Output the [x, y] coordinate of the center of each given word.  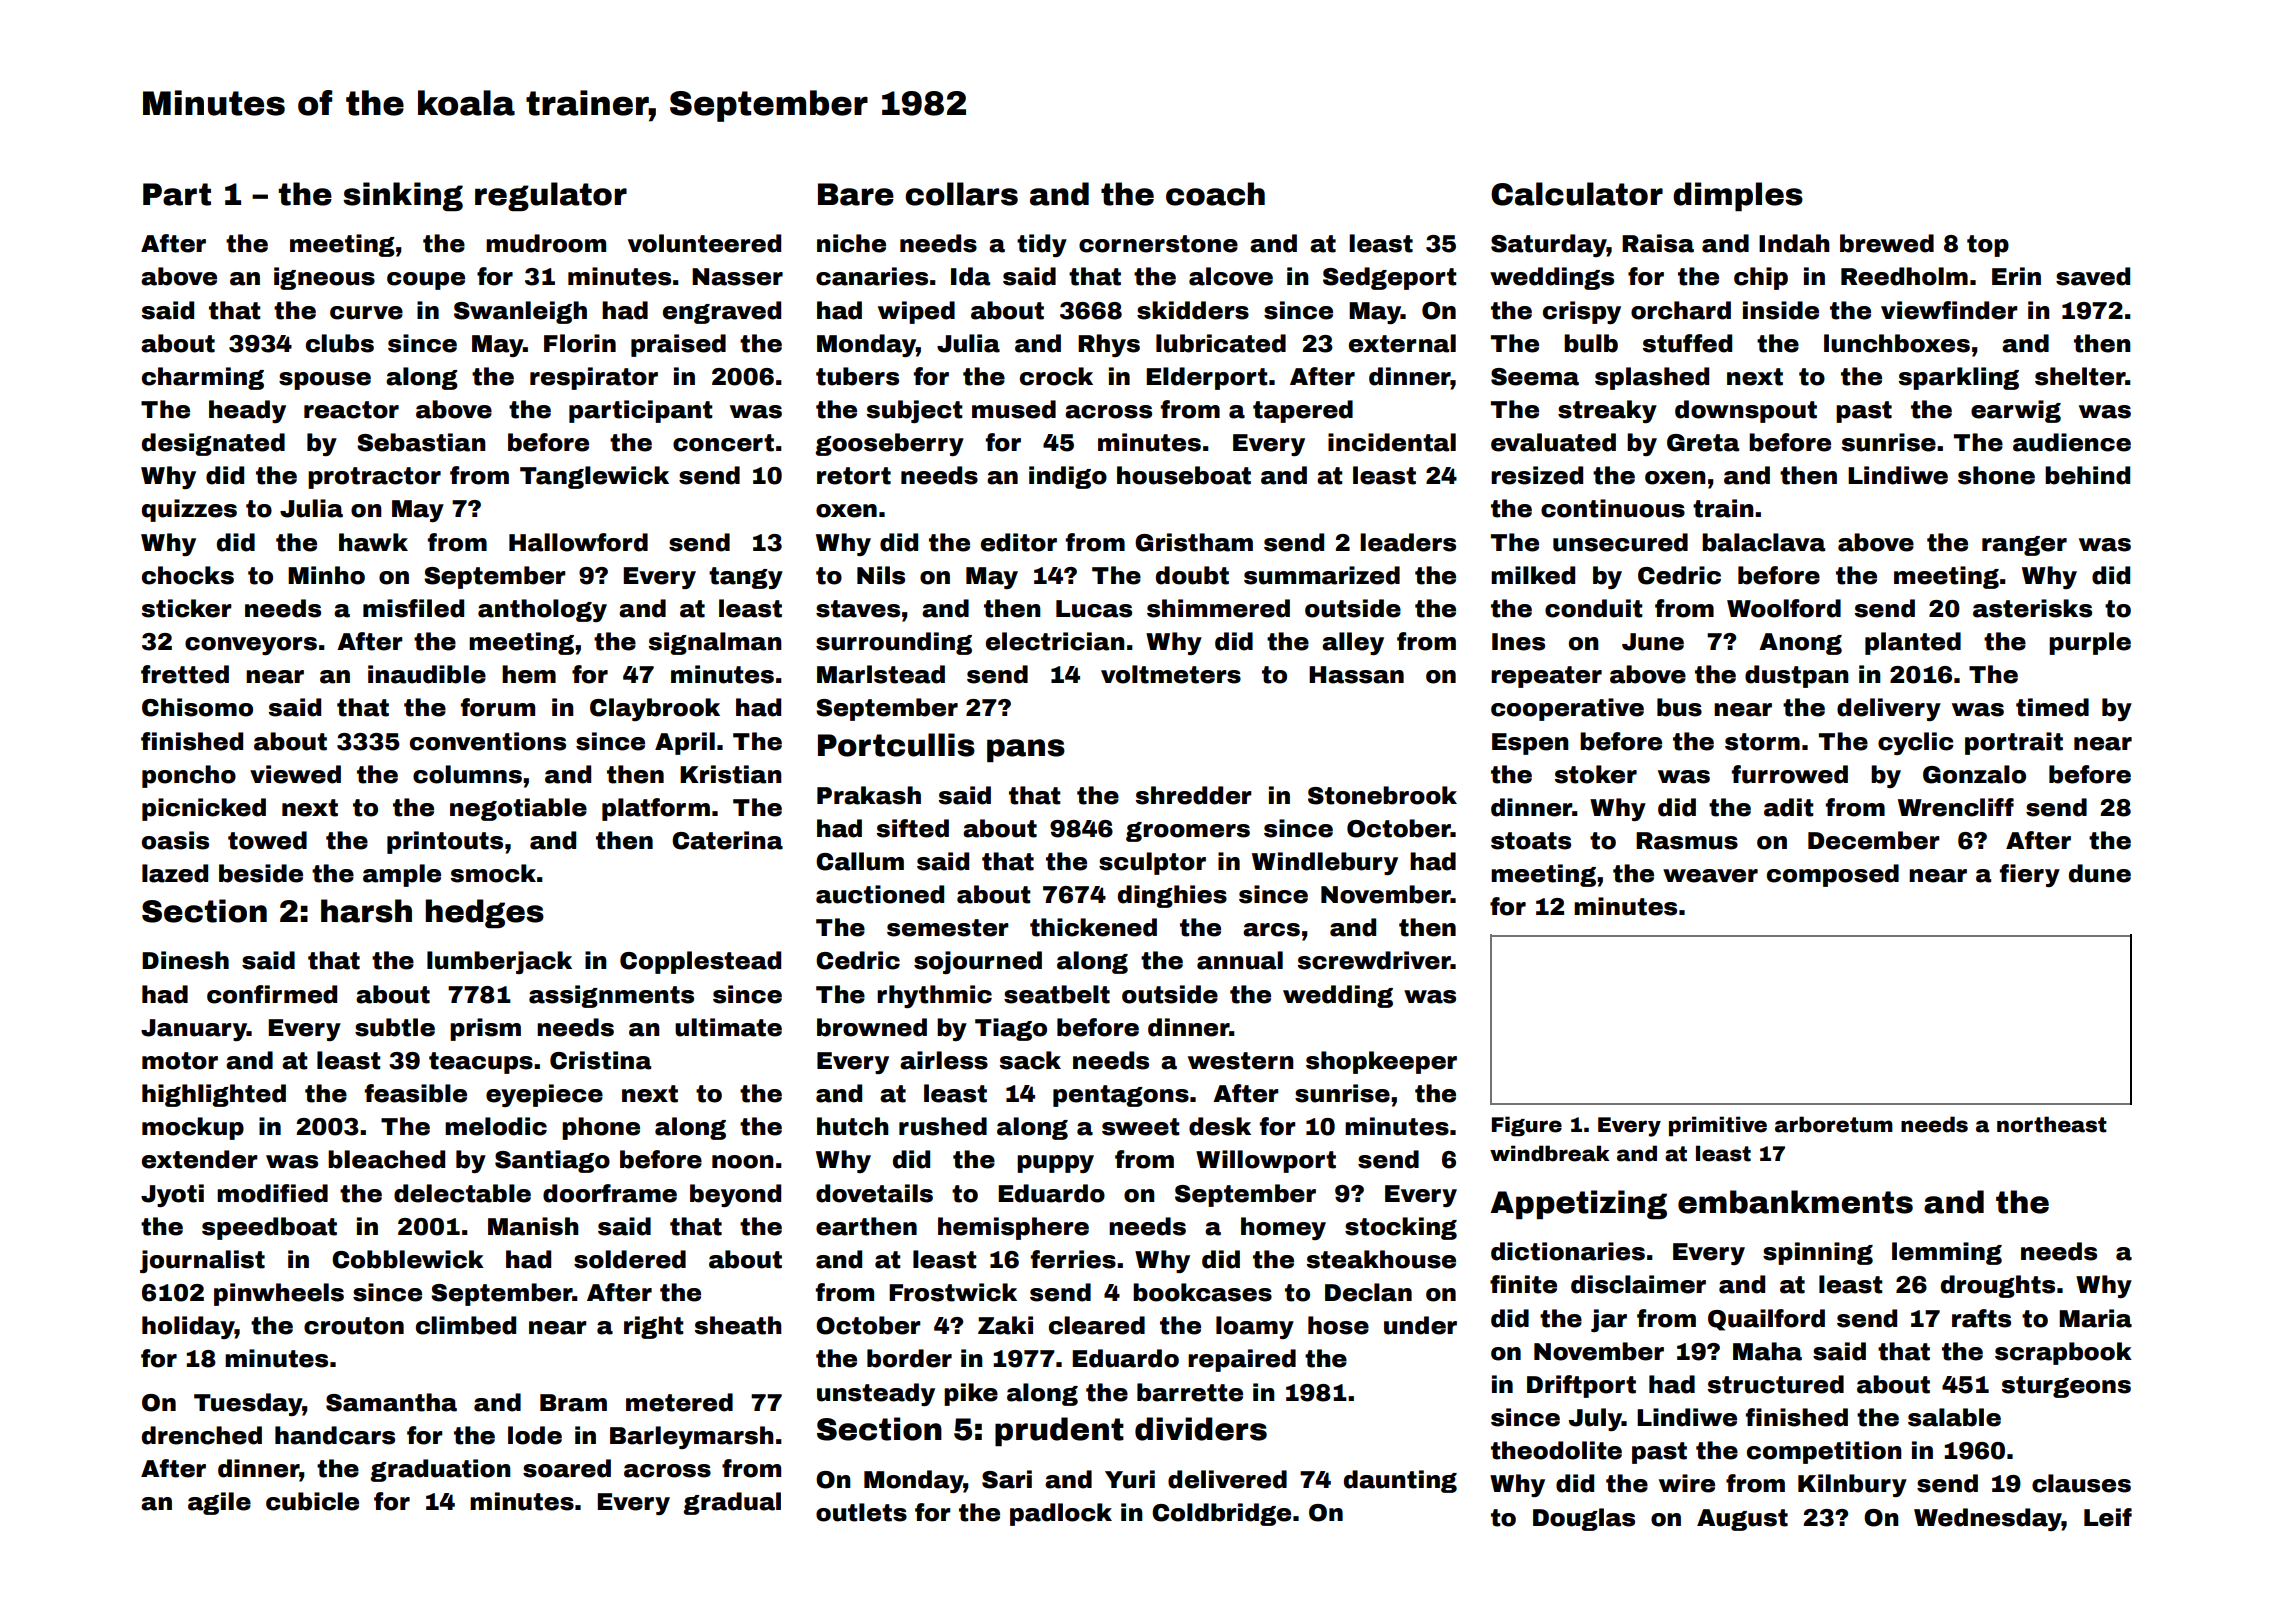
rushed [943, 1126]
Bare [856, 194]
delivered [1227, 1479]
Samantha [391, 1402]
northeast [2052, 1124]
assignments [611, 996]
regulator [551, 196]
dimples [1738, 196]
